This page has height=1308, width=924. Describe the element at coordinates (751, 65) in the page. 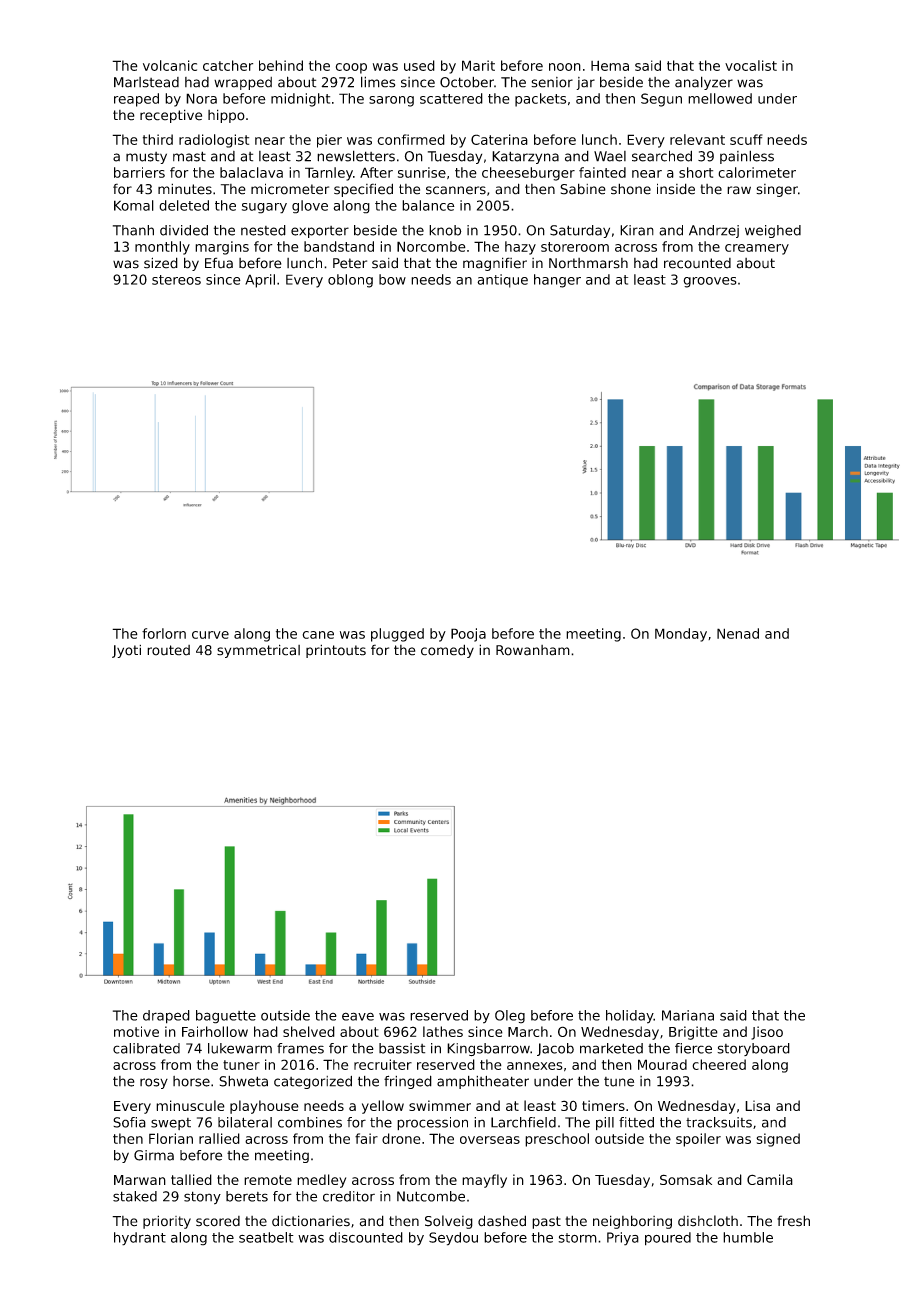

I see `vocalist` at that location.
